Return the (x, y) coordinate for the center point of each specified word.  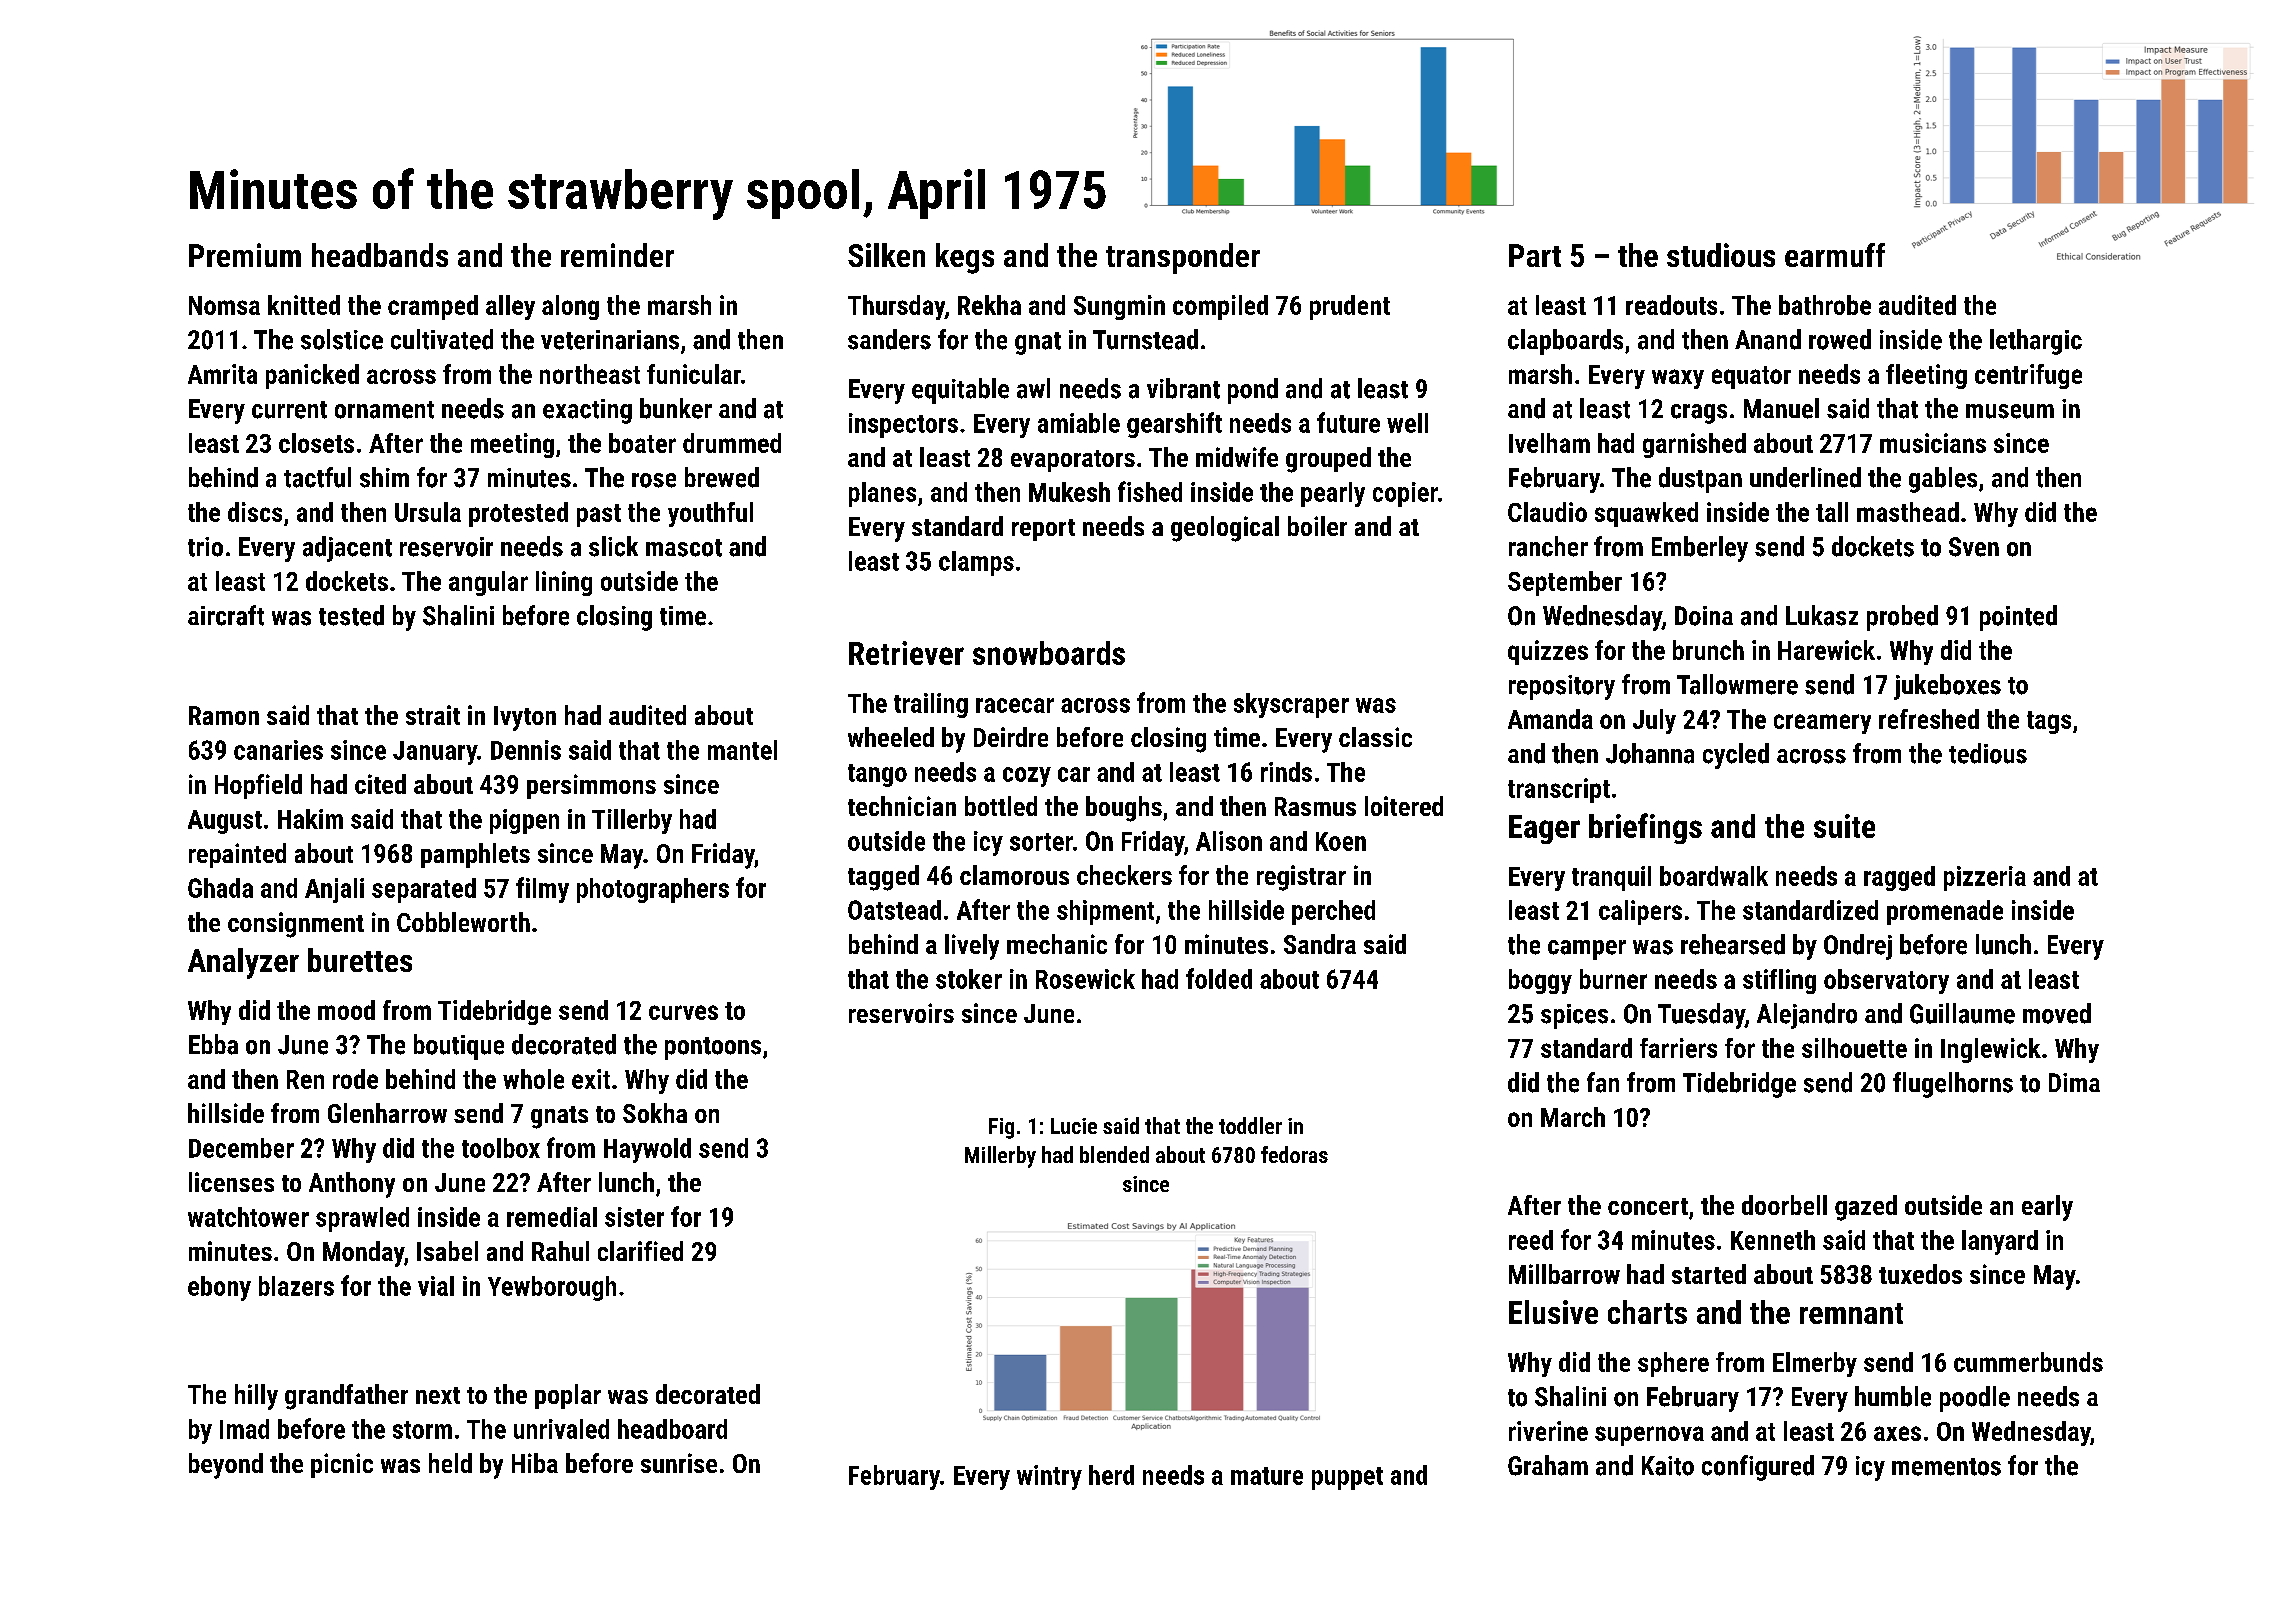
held (450, 1463)
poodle (1975, 1399)
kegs (965, 258)
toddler (1250, 1125)
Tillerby (632, 821)
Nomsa (224, 305)
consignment (296, 925)
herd (1111, 1475)
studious (1721, 255)
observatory (1886, 981)
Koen (1341, 841)
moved (2057, 1013)
